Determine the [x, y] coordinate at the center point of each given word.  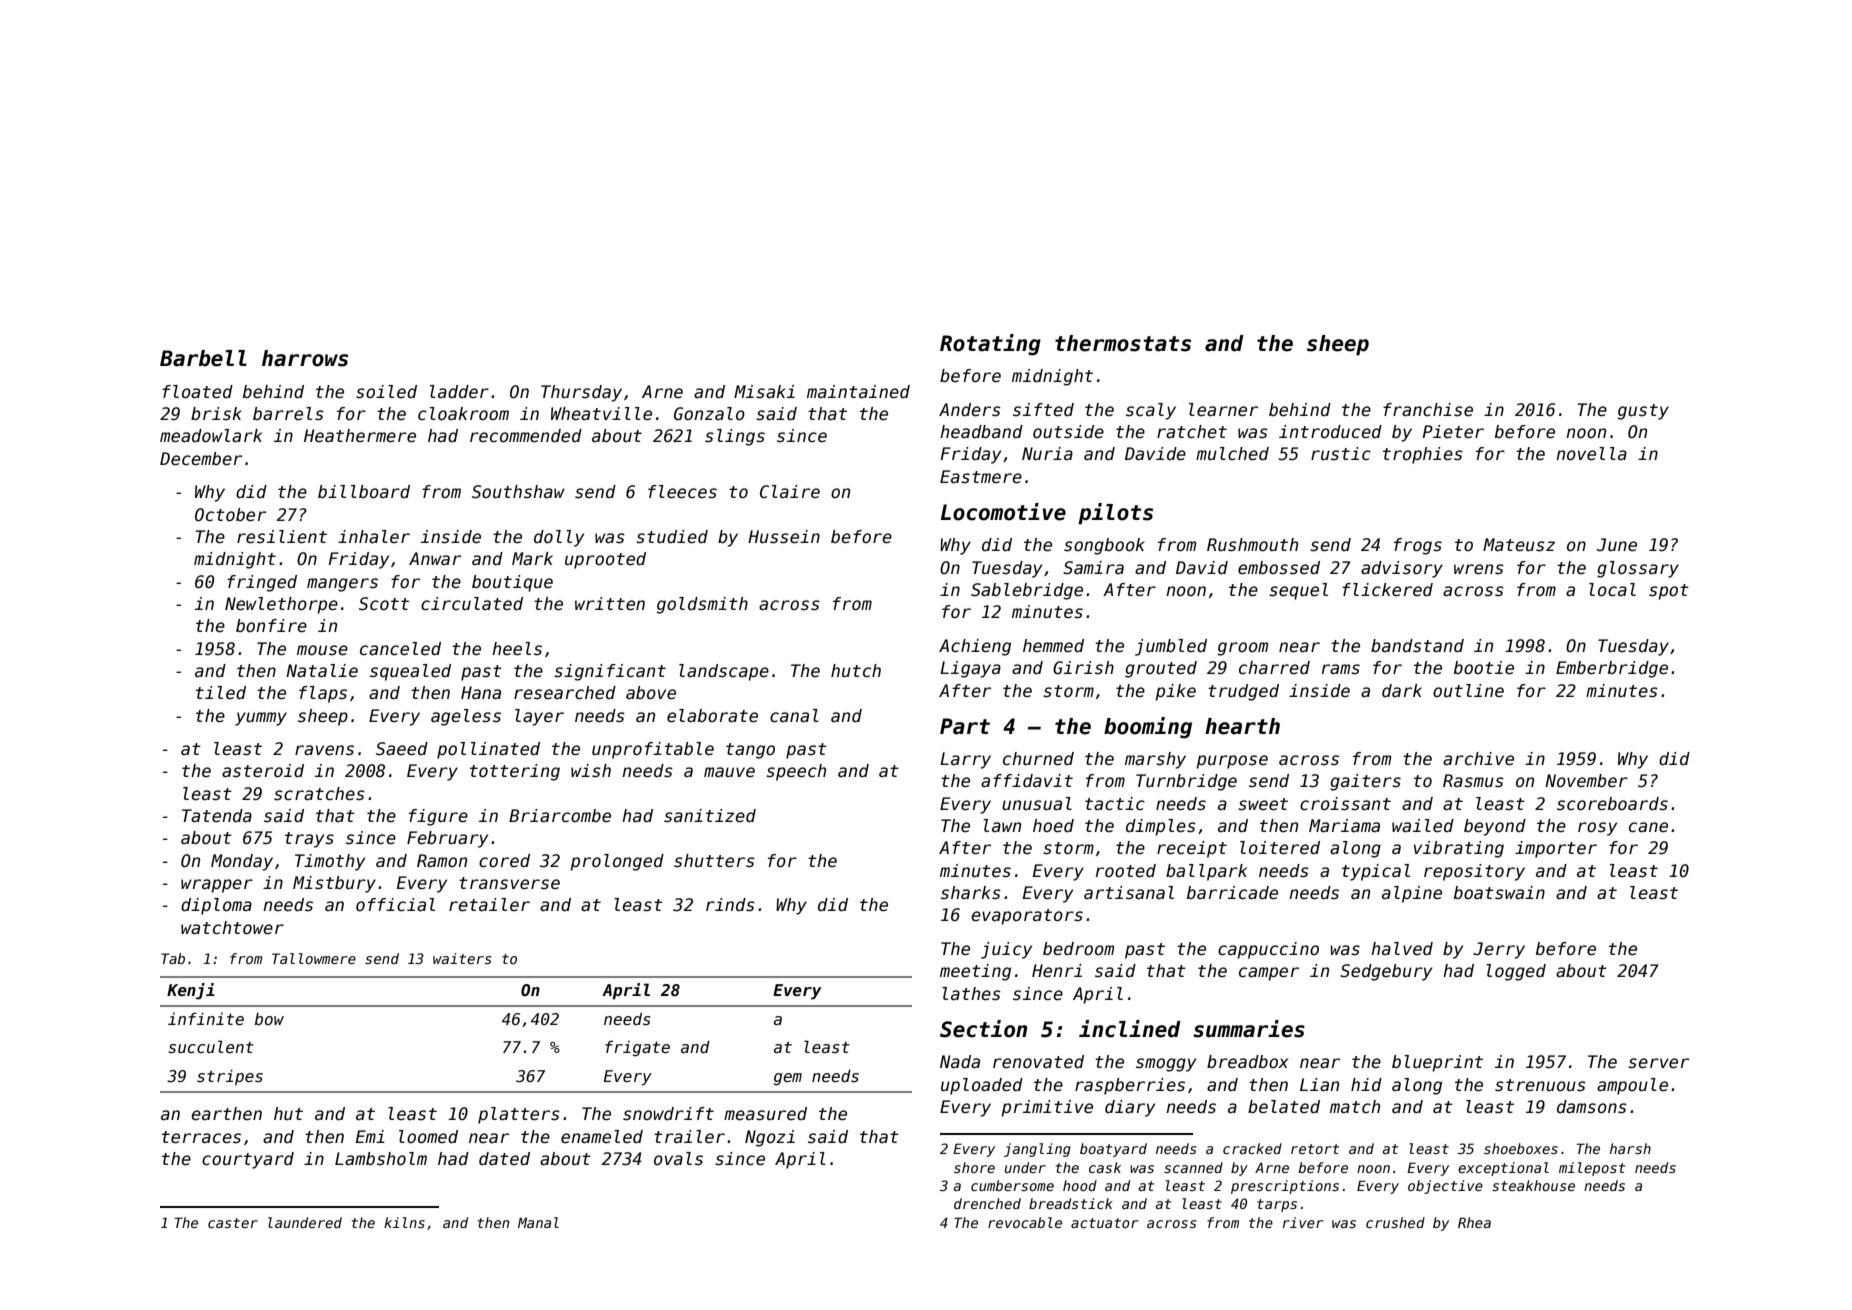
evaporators [1027, 917]
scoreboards [1612, 804]
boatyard [1113, 1150]
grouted [1161, 669]
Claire [790, 492]
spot [1669, 592]
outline [1468, 691]
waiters [462, 958]
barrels [288, 414]
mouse [322, 650]
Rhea [1474, 1222]
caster [233, 1223]
